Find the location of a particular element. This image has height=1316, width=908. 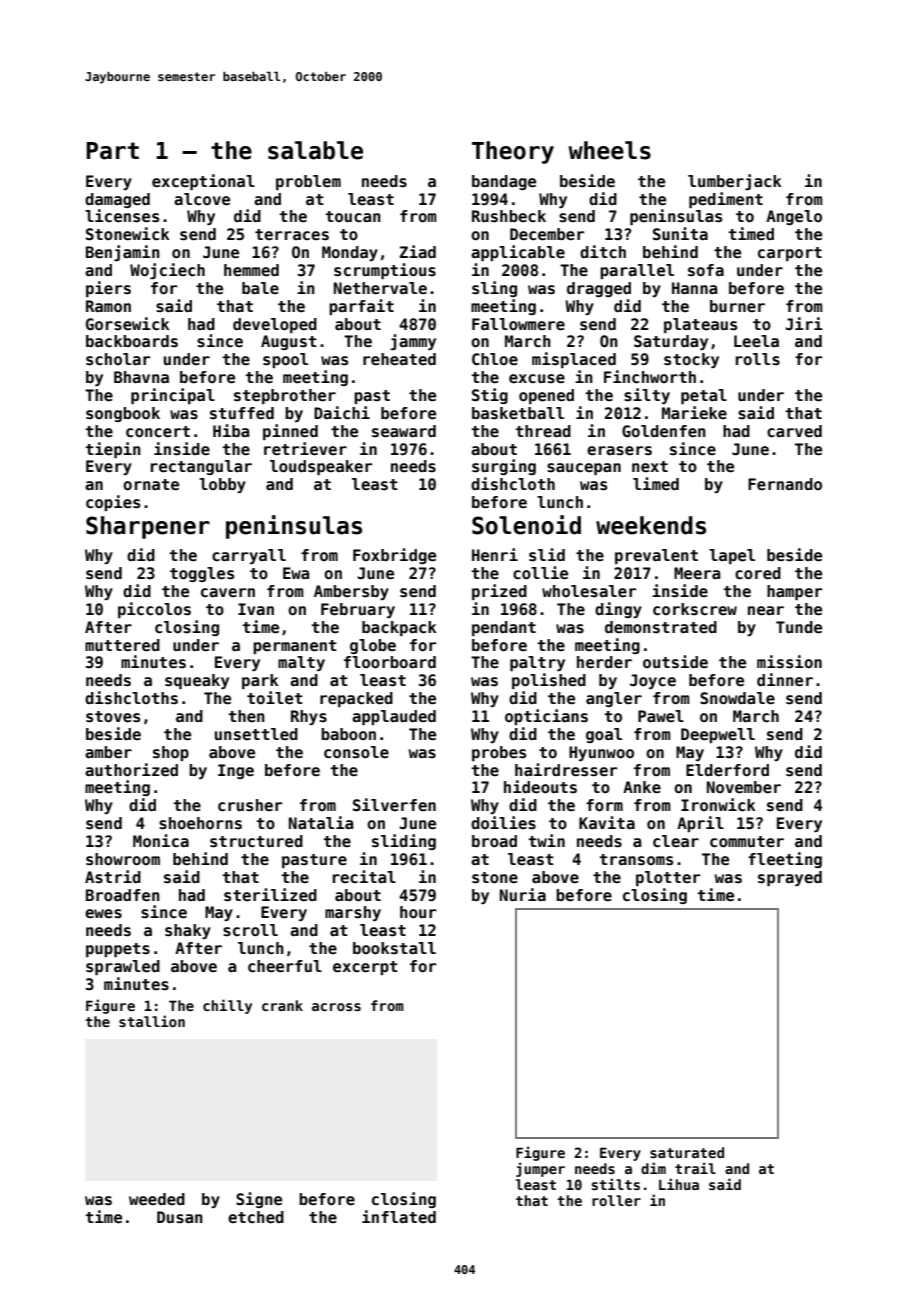

pediment is located at coordinates (726, 200).
